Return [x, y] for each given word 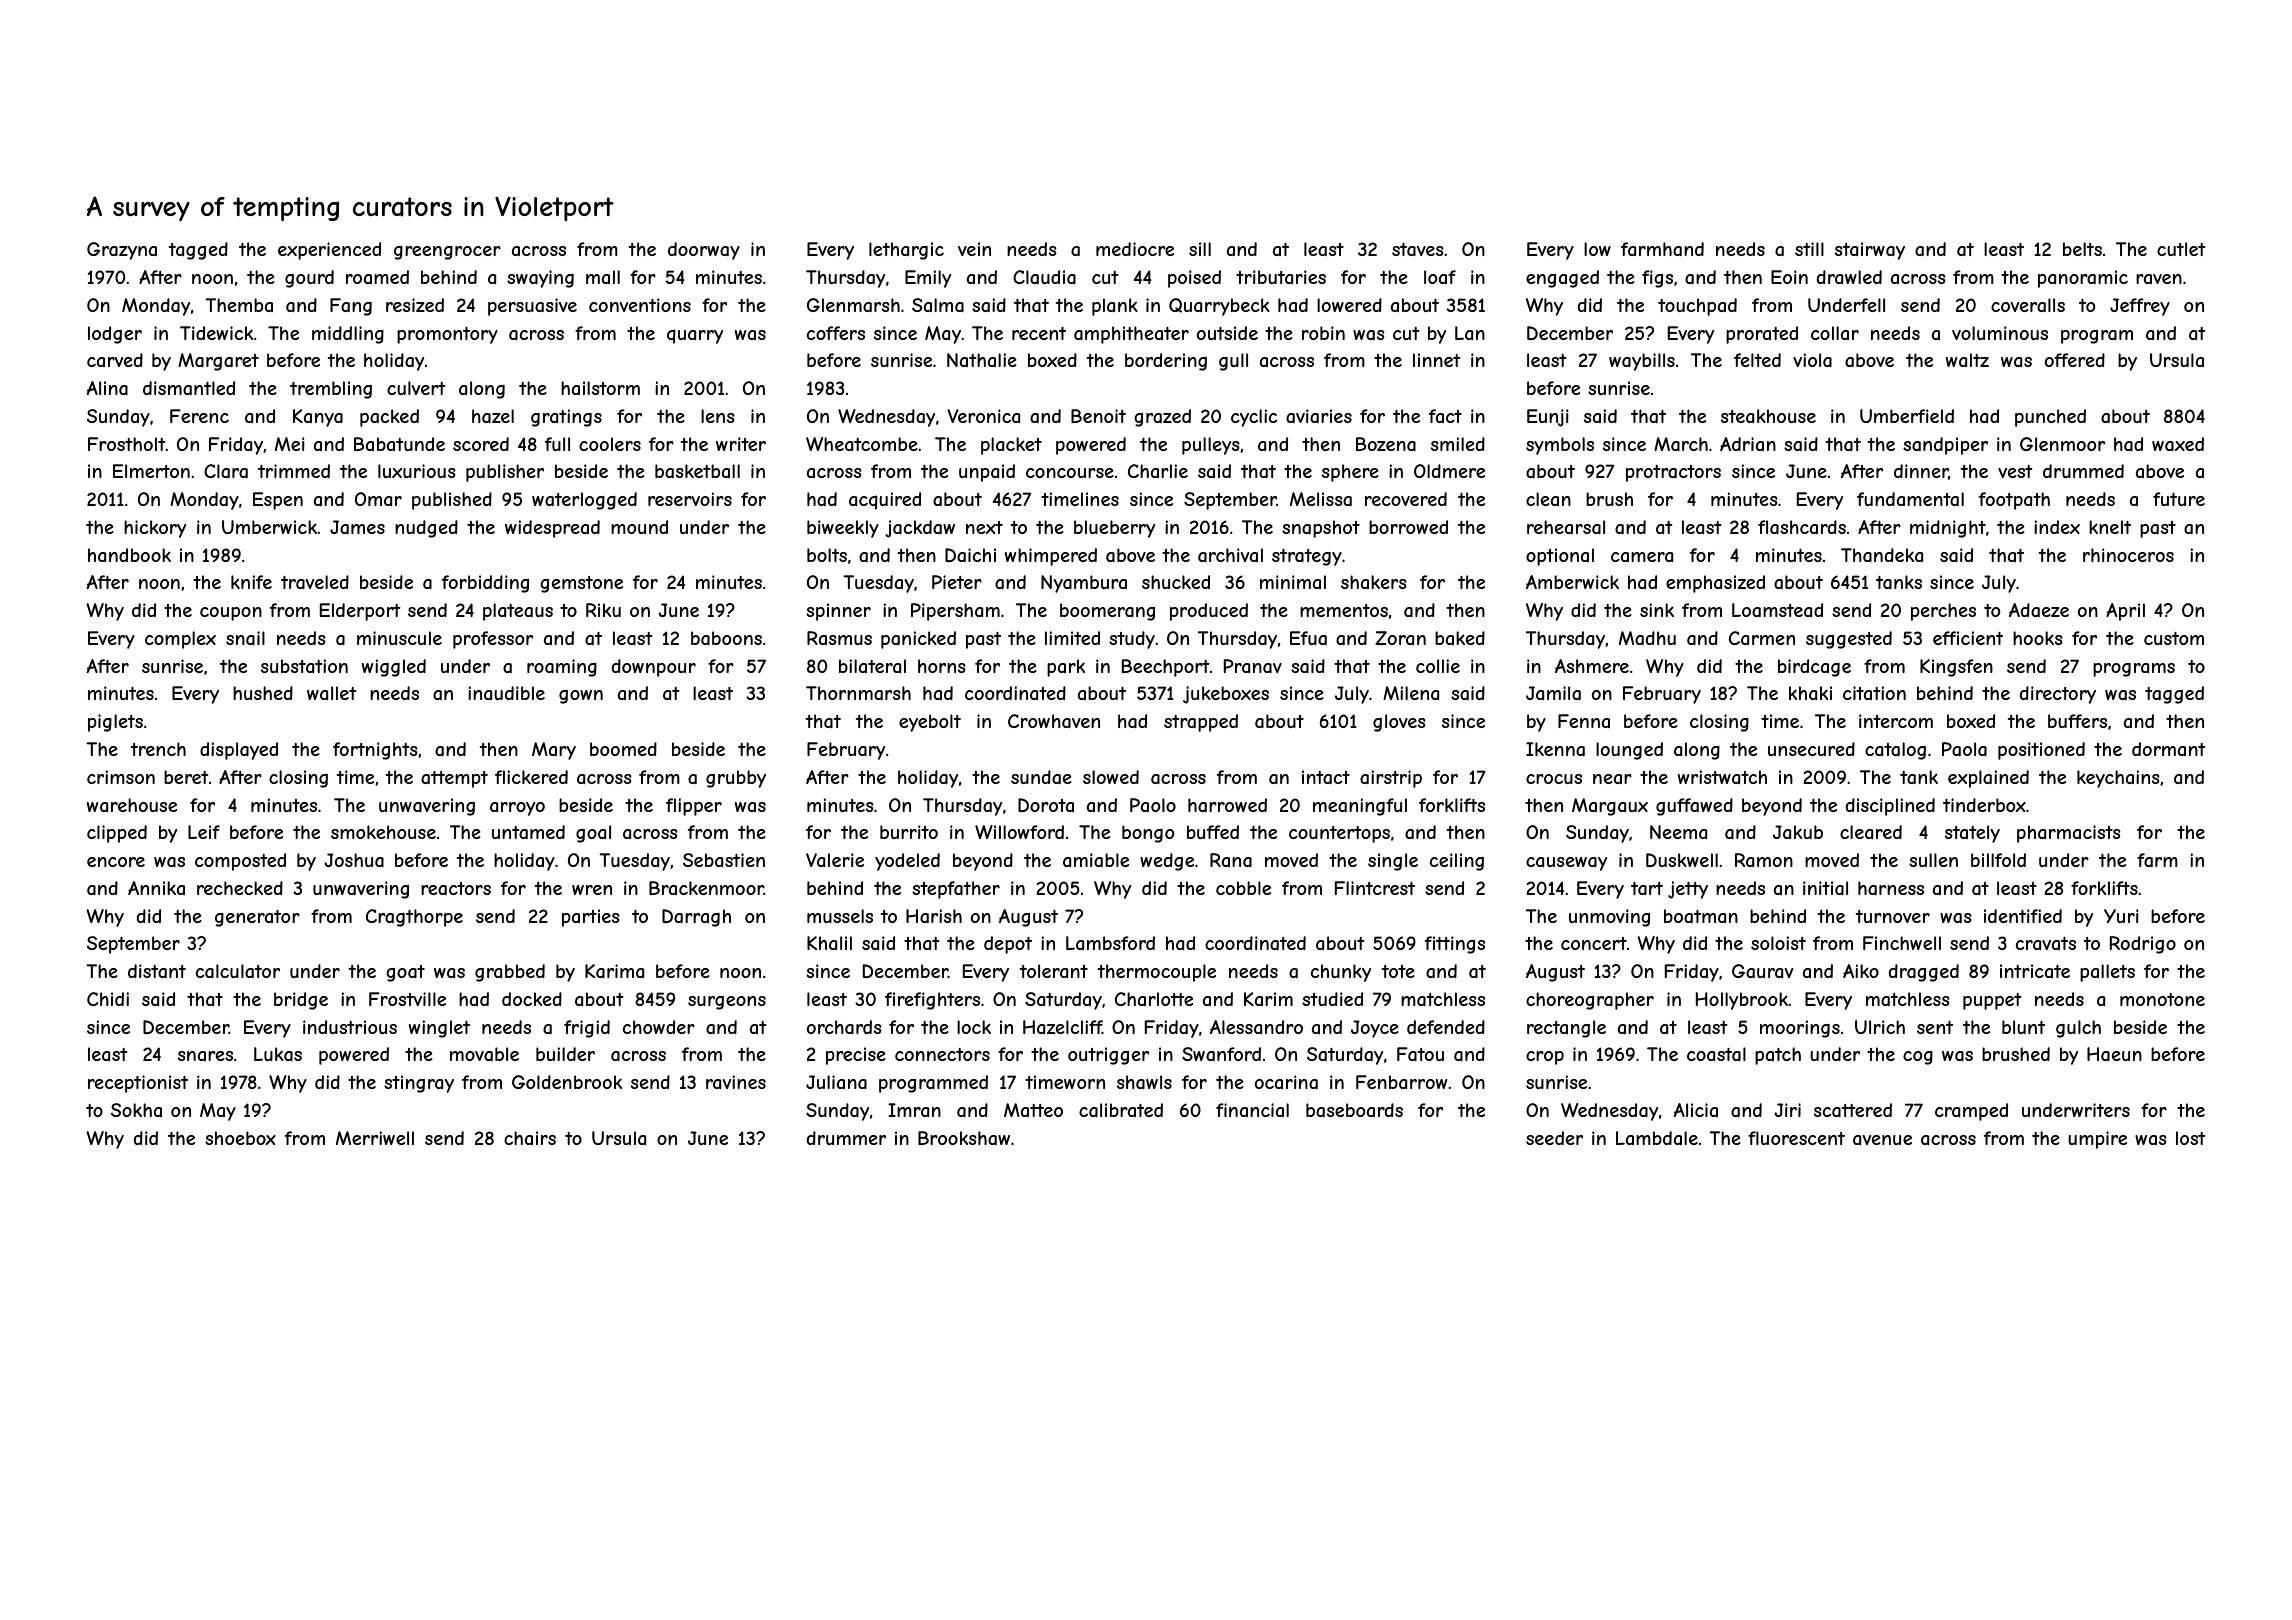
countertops [1339, 834]
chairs [530, 1138]
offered [2075, 360]
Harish [934, 916]
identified [2023, 916]
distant [157, 971]
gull [1233, 362]
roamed [377, 277]
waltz [1967, 360]
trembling [331, 390]
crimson [121, 777]
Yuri [2121, 916]
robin [1323, 333]
